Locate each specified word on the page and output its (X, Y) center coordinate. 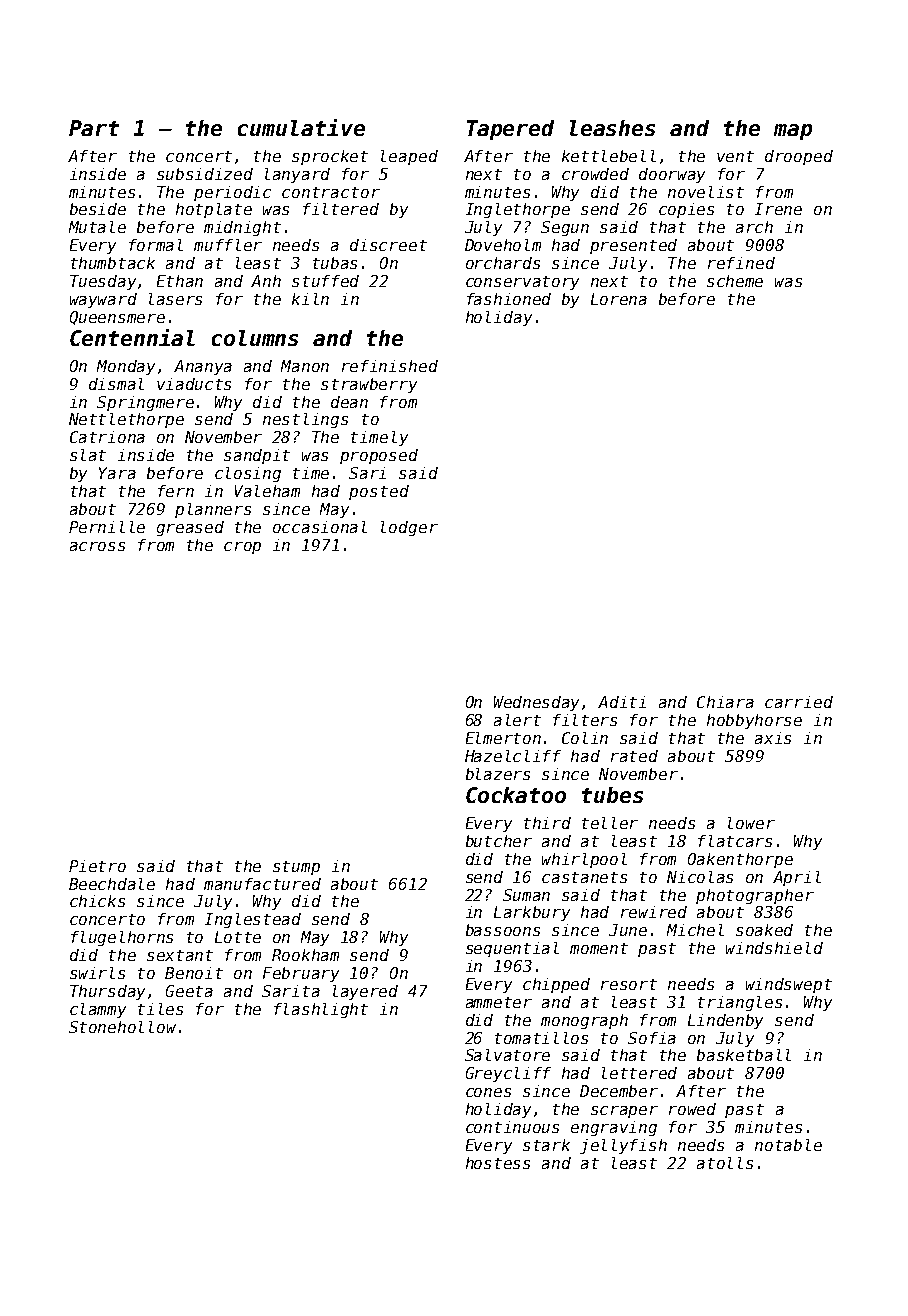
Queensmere (117, 318)
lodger (409, 528)
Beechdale (112, 884)
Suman (526, 895)
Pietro (97, 866)
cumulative (301, 127)
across (97, 546)
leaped (409, 157)
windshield (774, 948)
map (793, 132)
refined (741, 263)
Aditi (622, 702)
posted (379, 492)
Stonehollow (122, 1027)
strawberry (369, 385)
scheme (735, 281)
